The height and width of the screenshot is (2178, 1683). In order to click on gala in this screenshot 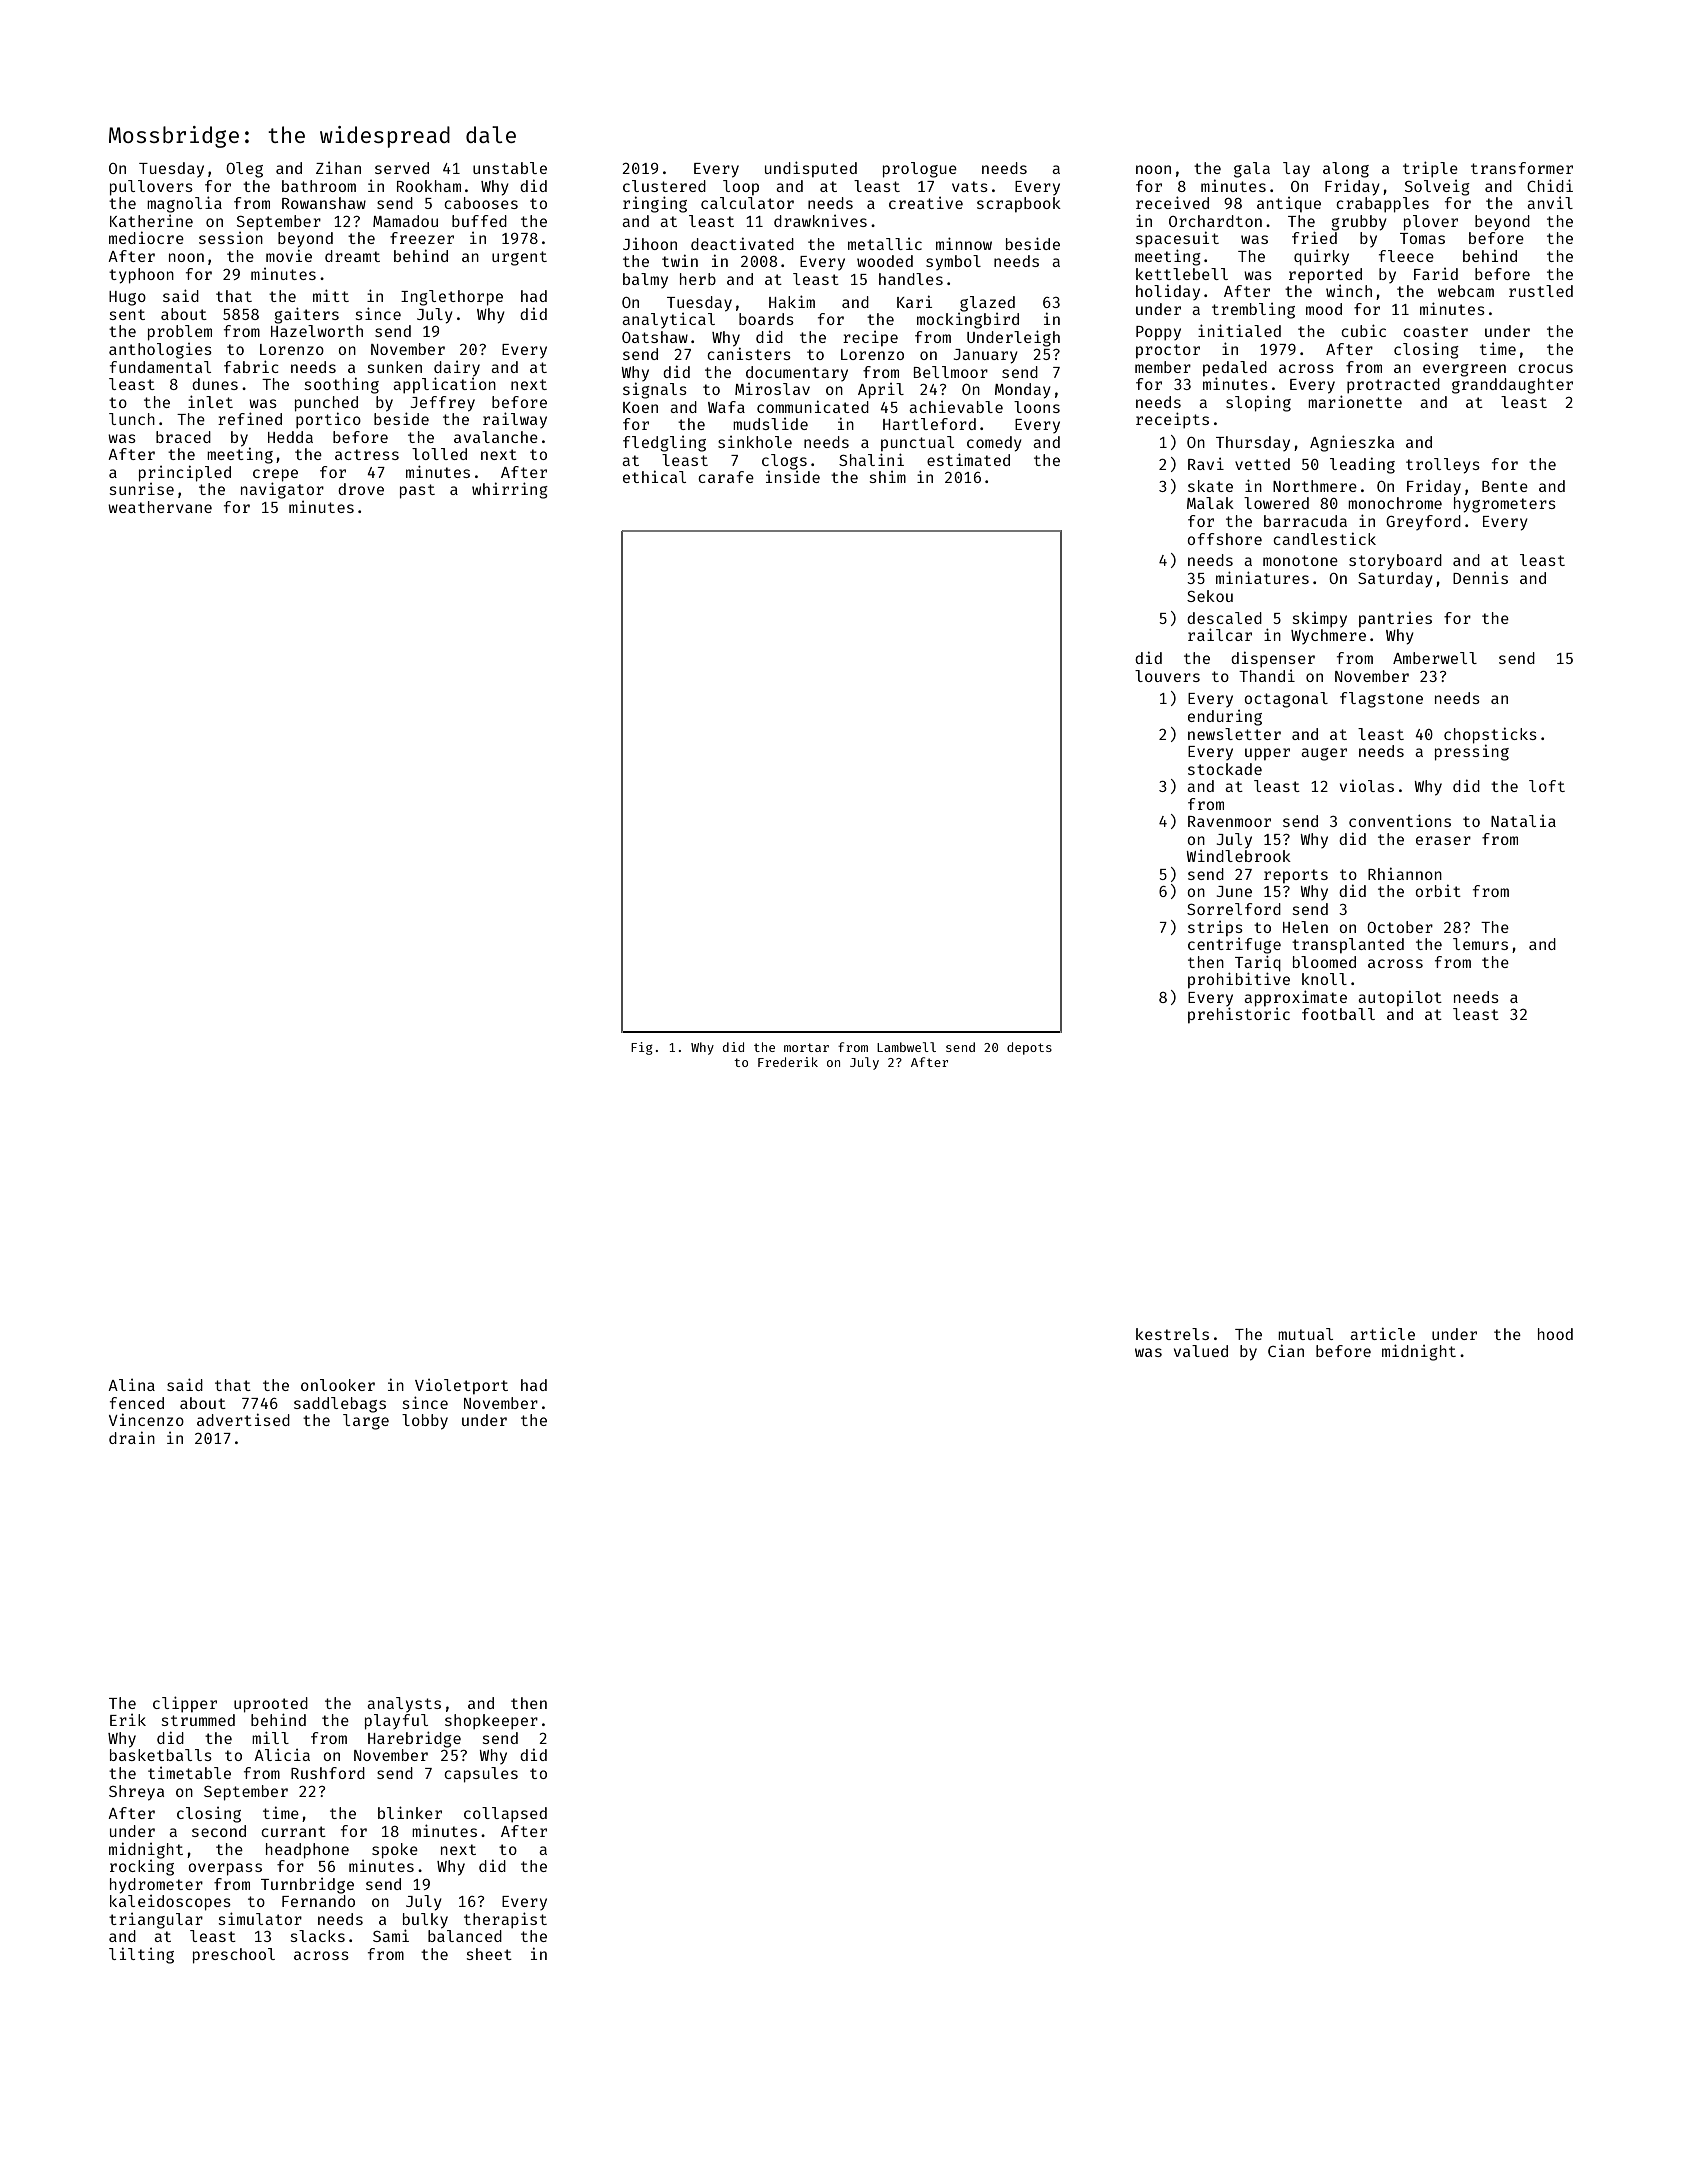, I will do `click(1252, 170)`.
